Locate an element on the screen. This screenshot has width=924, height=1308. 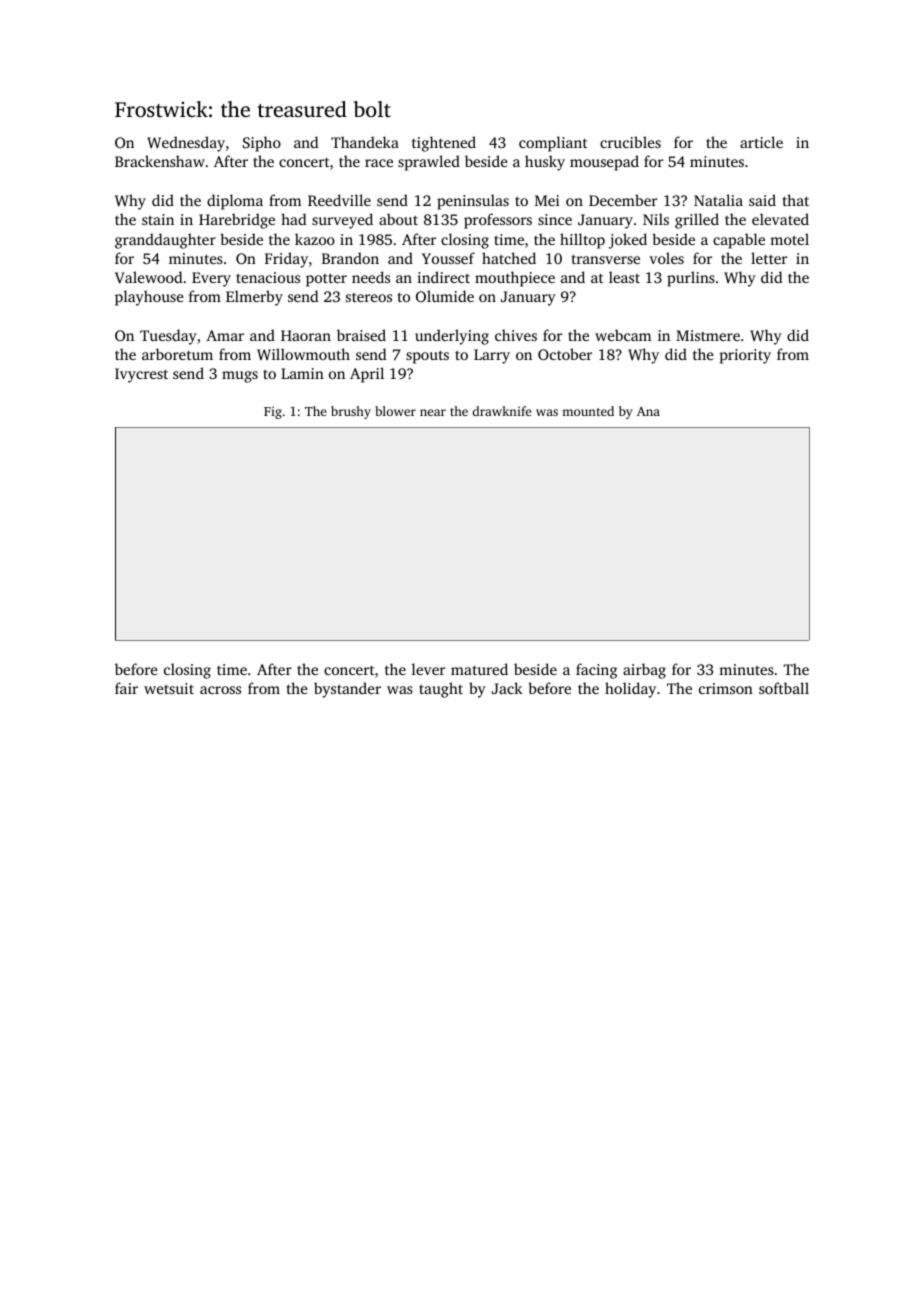
Wednesday is located at coordinates (186, 144).
